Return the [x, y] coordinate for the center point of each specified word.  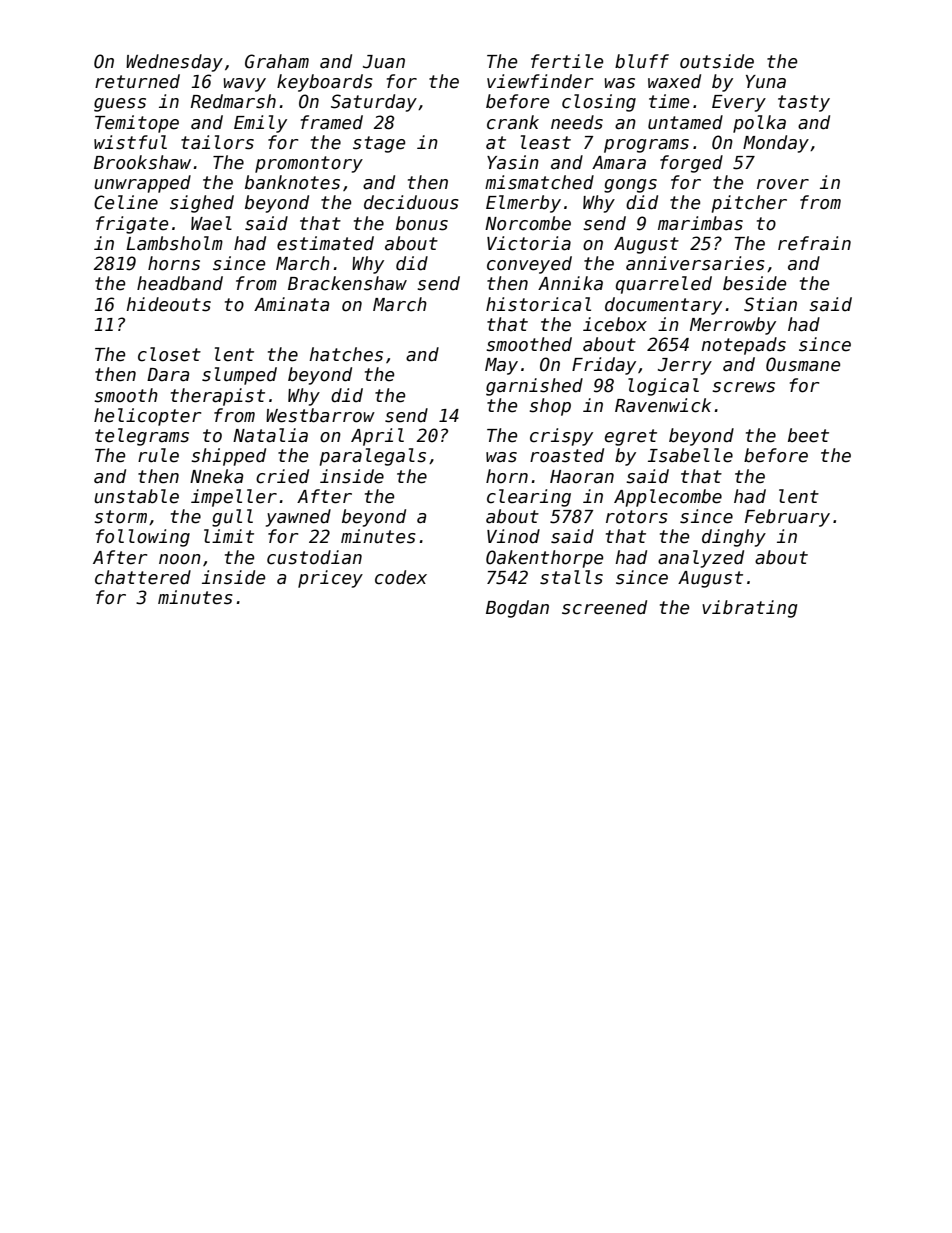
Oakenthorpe [544, 559]
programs [646, 146]
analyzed [701, 559]
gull [232, 518]
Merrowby [733, 326]
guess [120, 105]
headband [180, 283]
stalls [571, 577]
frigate [132, 225]
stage [379, 144]
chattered [143, 577]
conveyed [529, 265]
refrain [814, 243]
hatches [346, 354]
